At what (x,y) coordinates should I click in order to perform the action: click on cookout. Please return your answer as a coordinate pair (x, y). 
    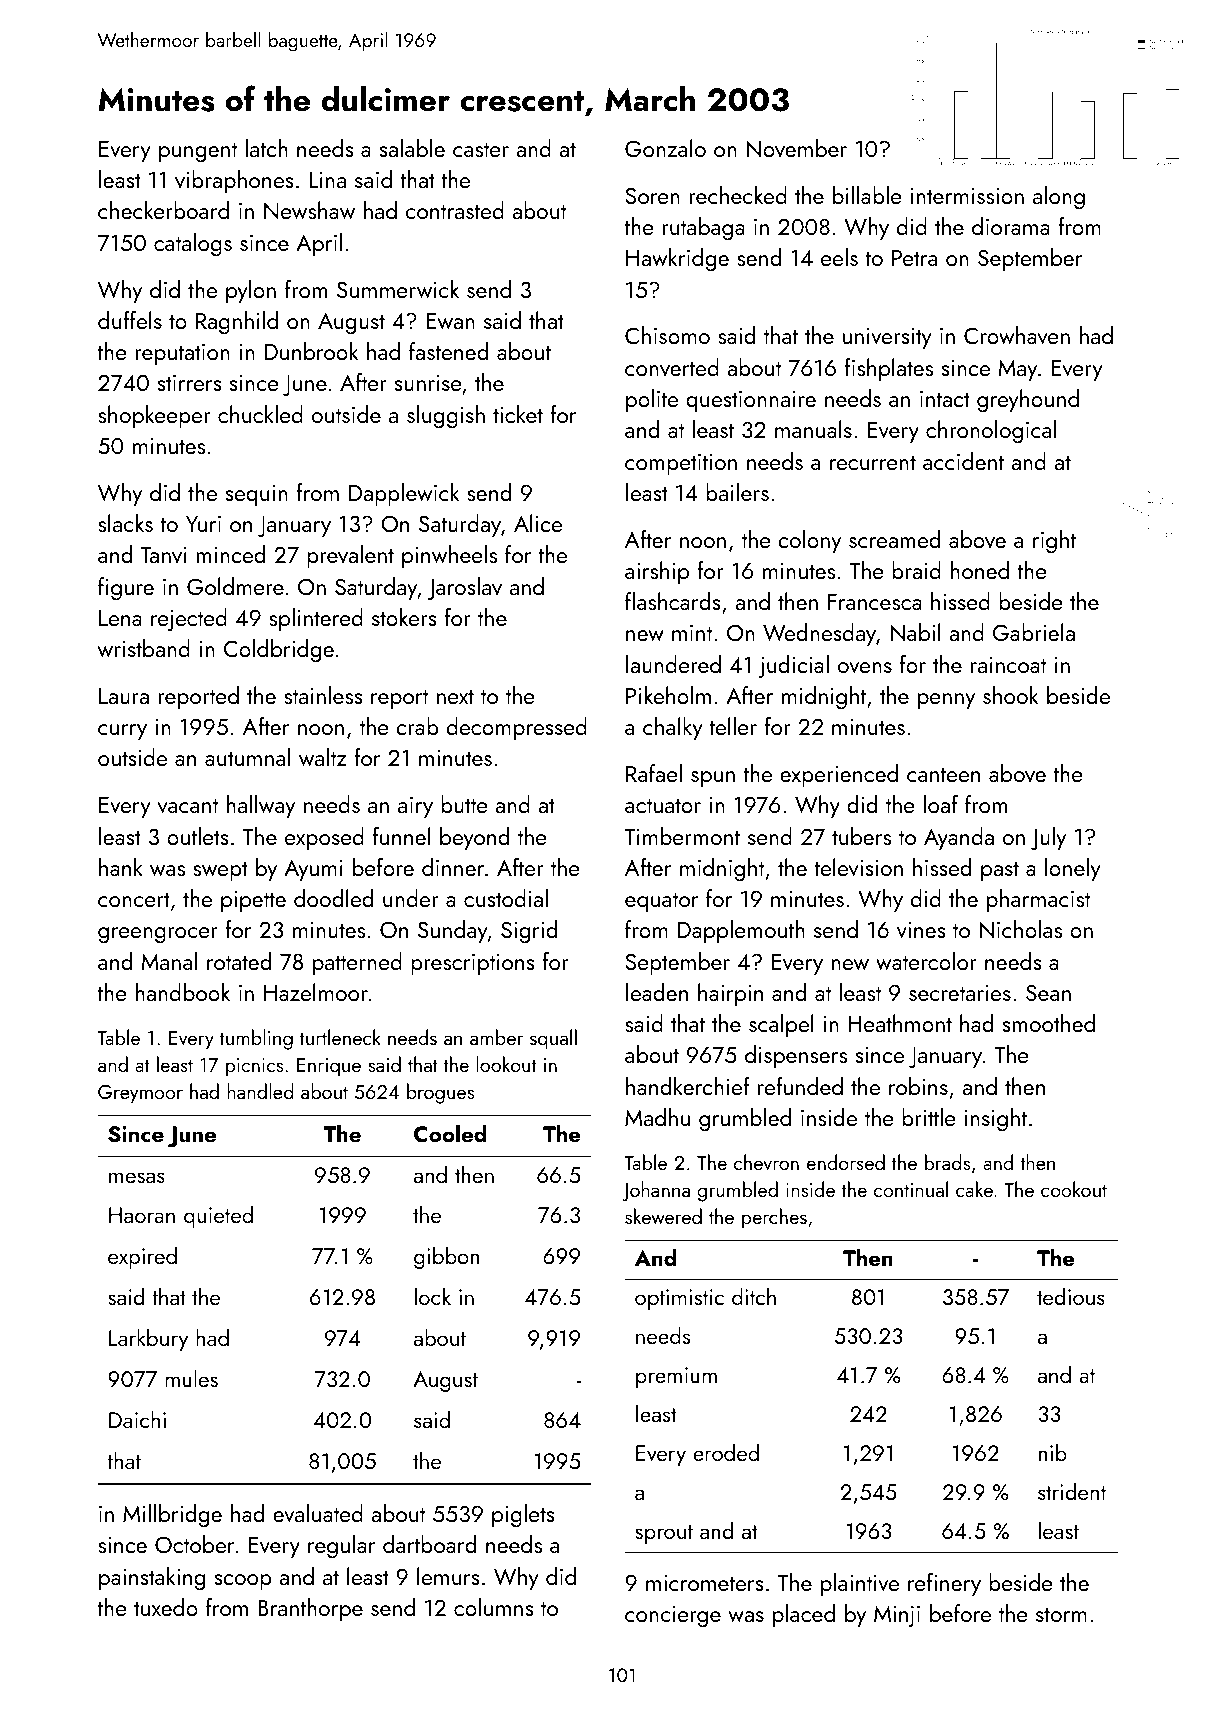
    Looking at the image, I should click on (1074, 1189).
